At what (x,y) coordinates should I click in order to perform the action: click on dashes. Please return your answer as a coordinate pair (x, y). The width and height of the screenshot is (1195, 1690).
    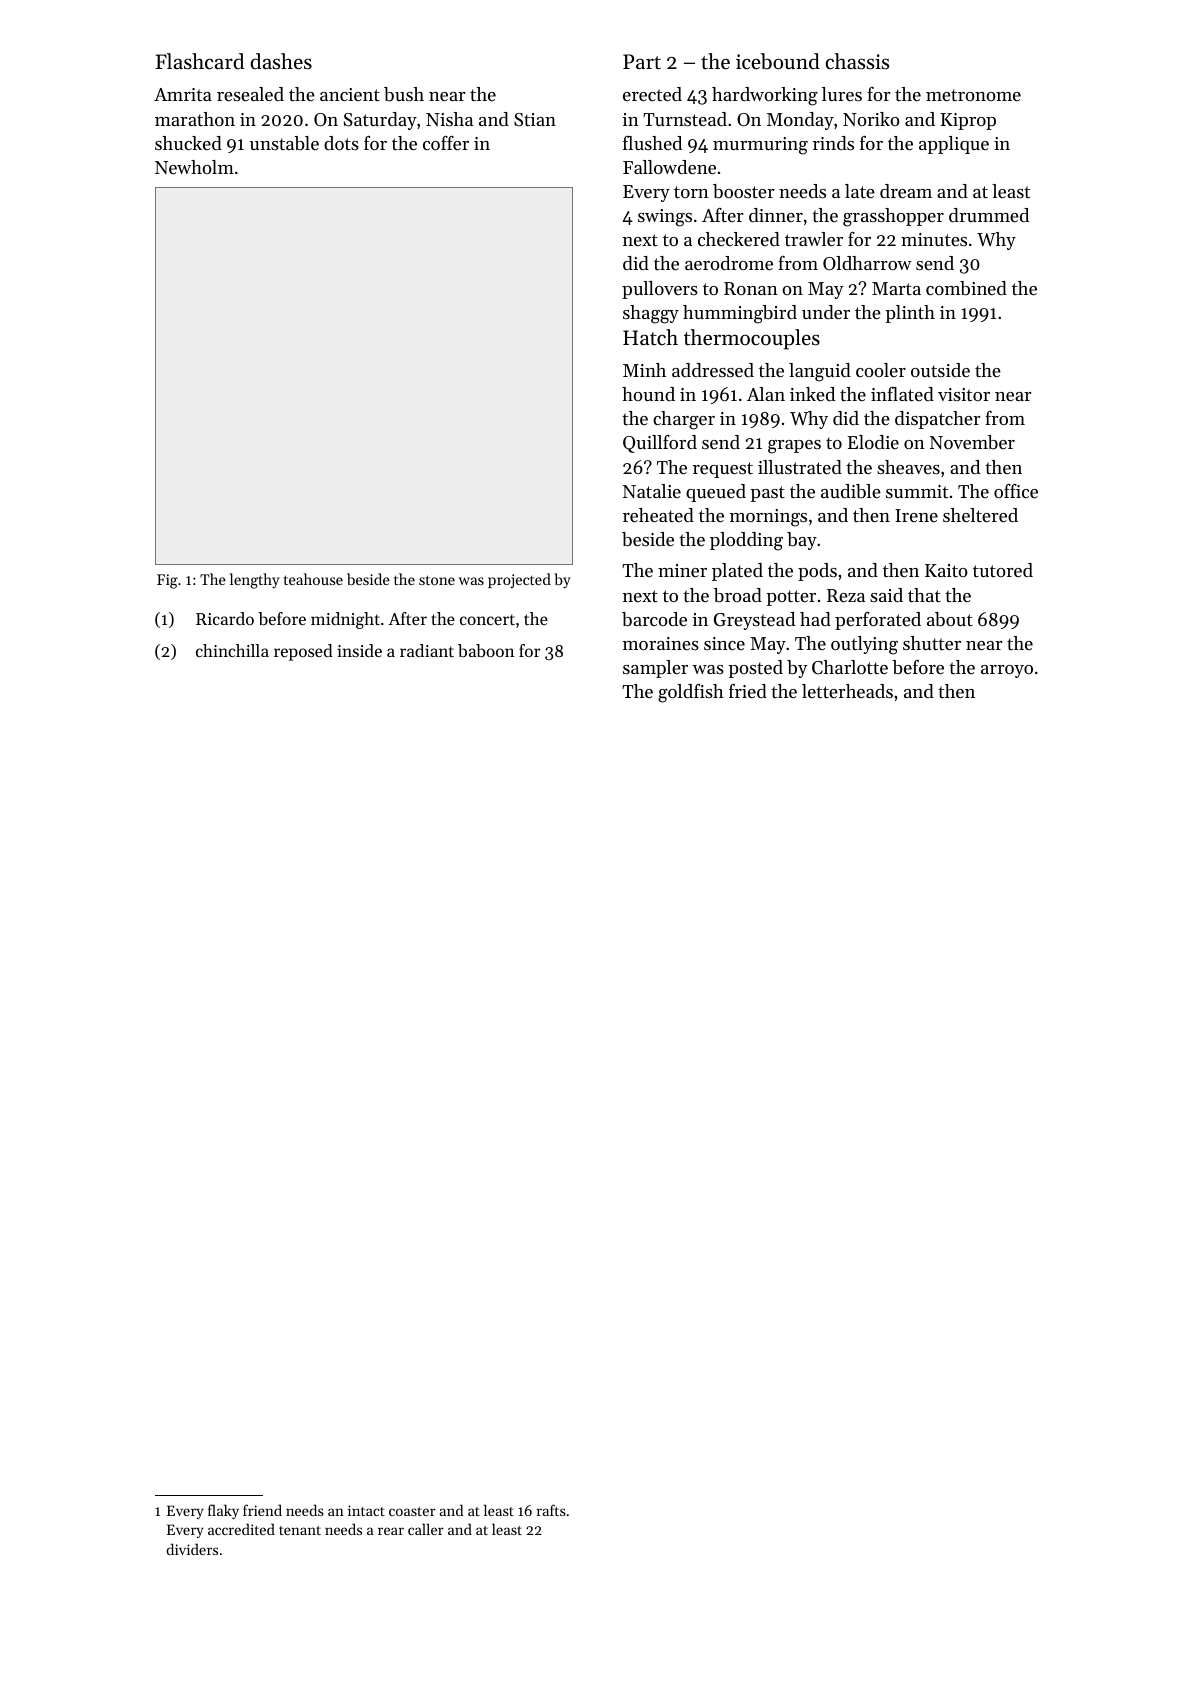
    Looking at the image, I should click on (281, 61).
